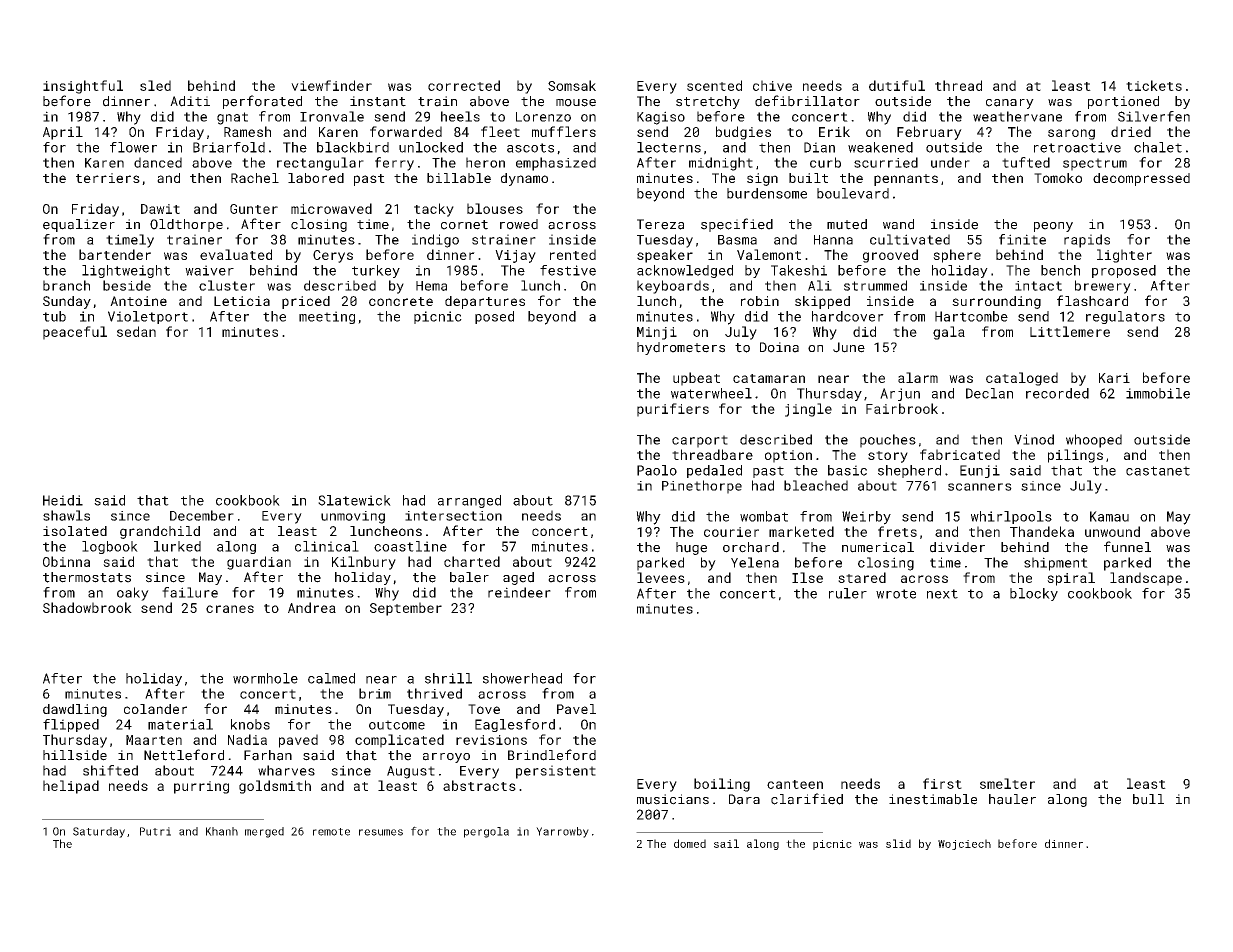  I want to click on Somsak, so click(572, 85).
